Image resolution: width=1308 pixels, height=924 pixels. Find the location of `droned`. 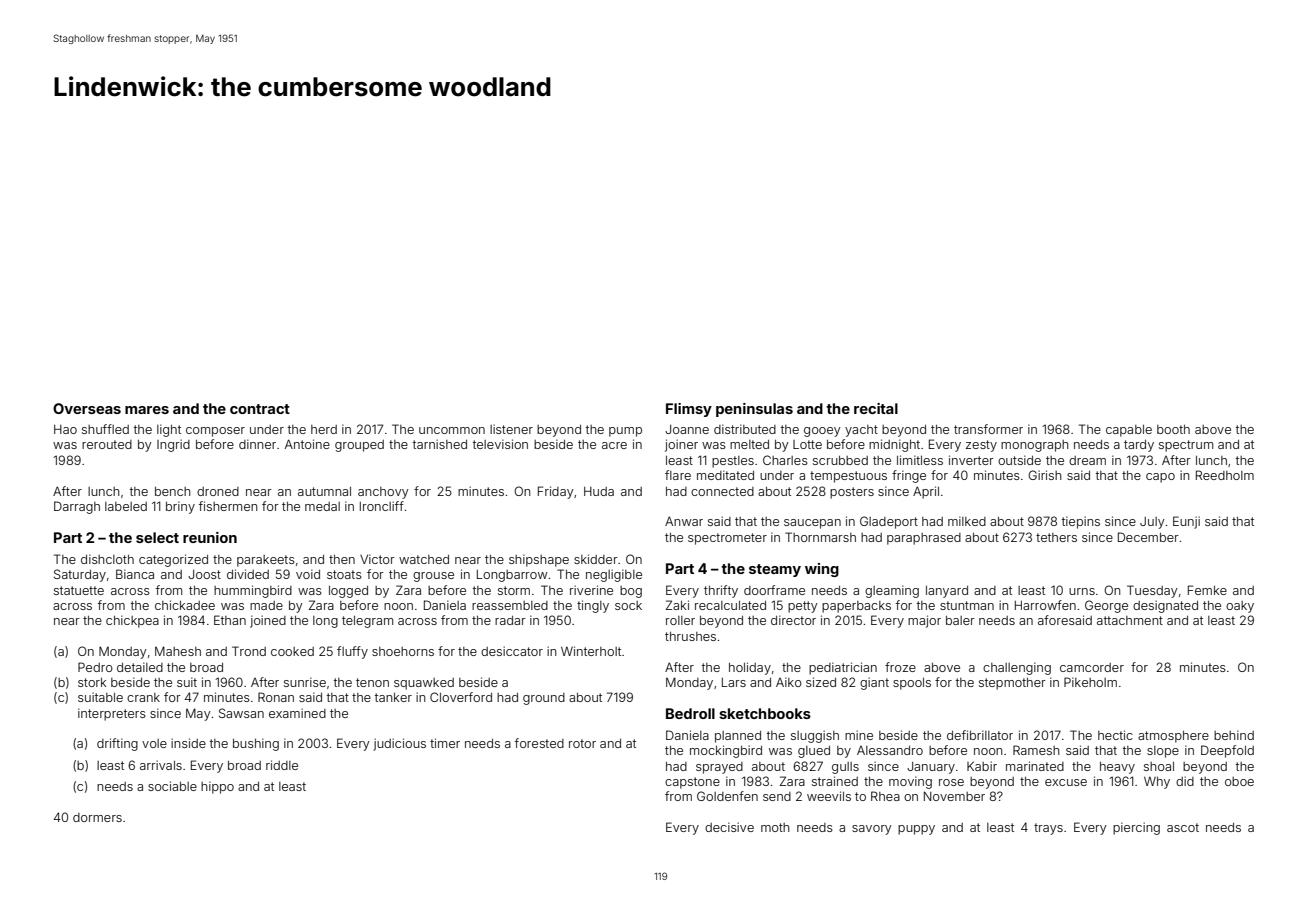

droned is located at coordinates (218, 491).
